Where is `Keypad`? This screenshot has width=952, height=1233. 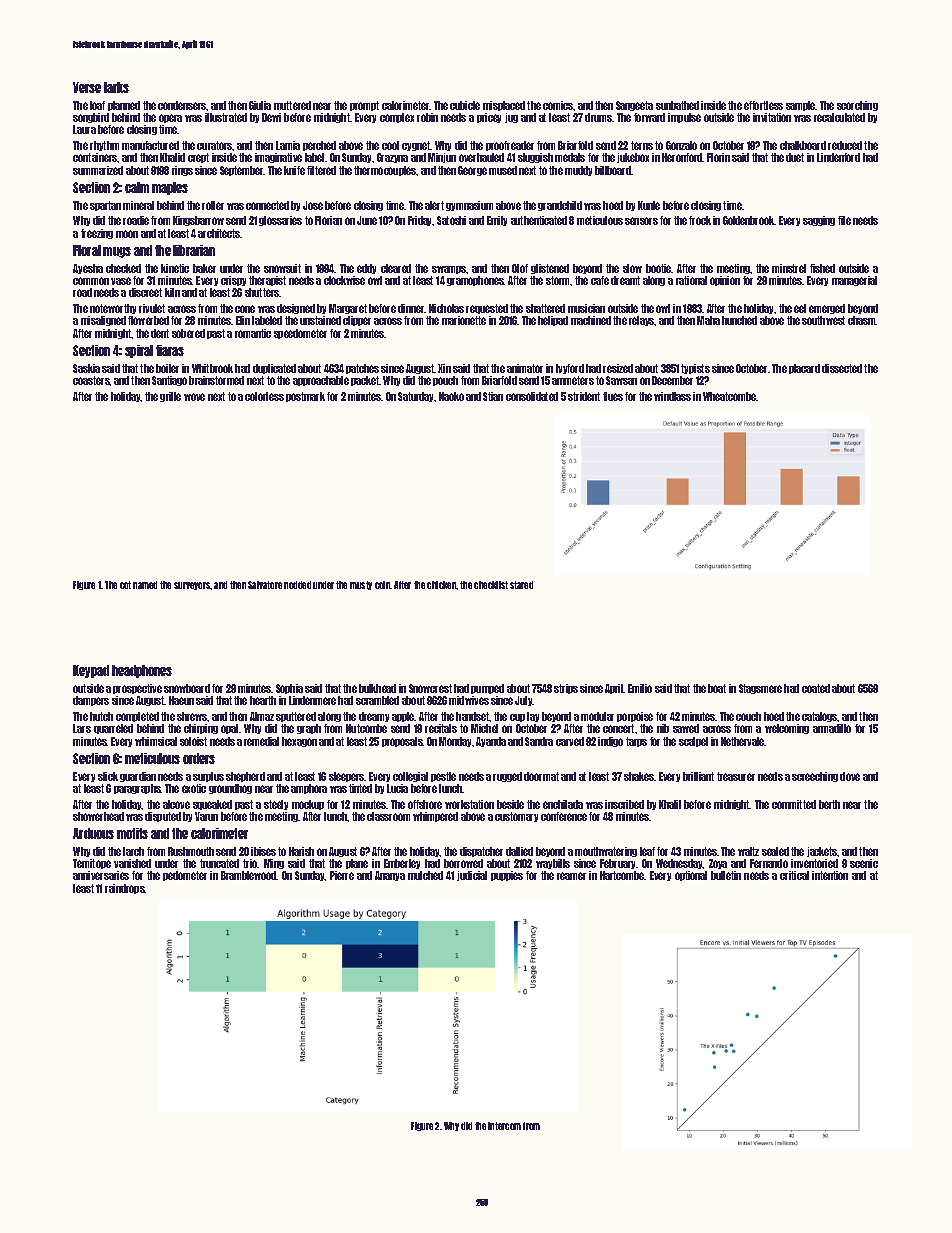 Keypad is located at coordinates (91, 671).
